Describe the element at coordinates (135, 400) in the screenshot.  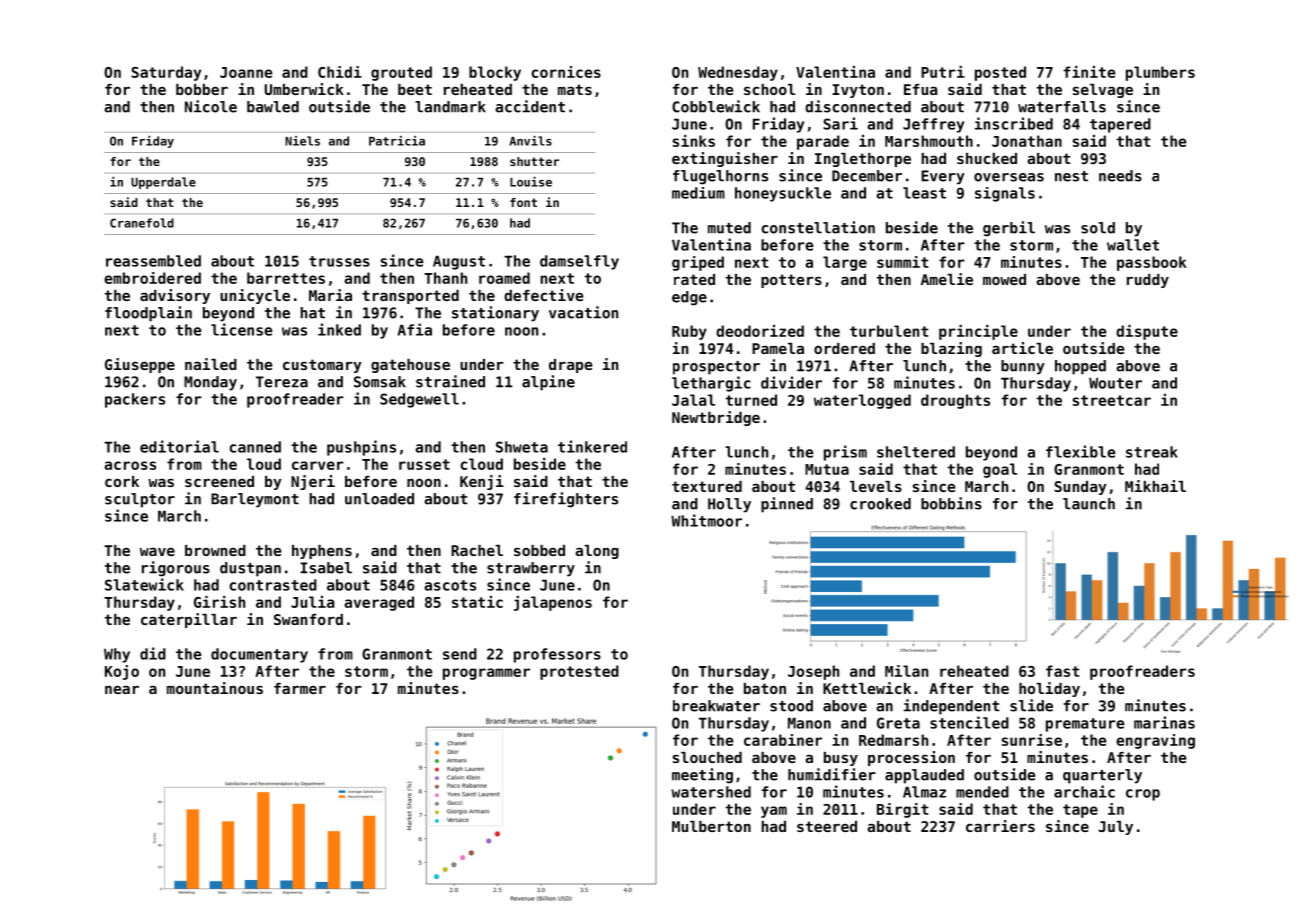
I see `packers` at that location.
